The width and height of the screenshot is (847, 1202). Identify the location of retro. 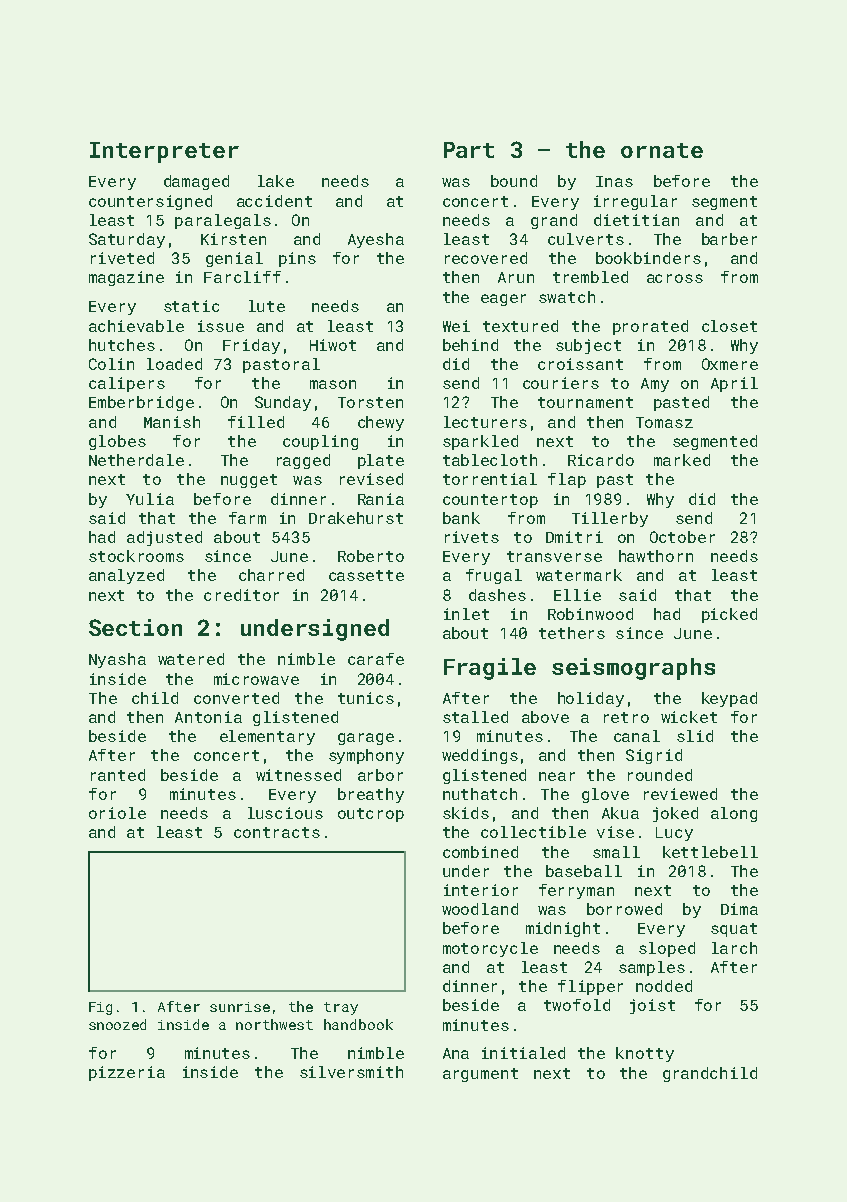
(626, 717).
